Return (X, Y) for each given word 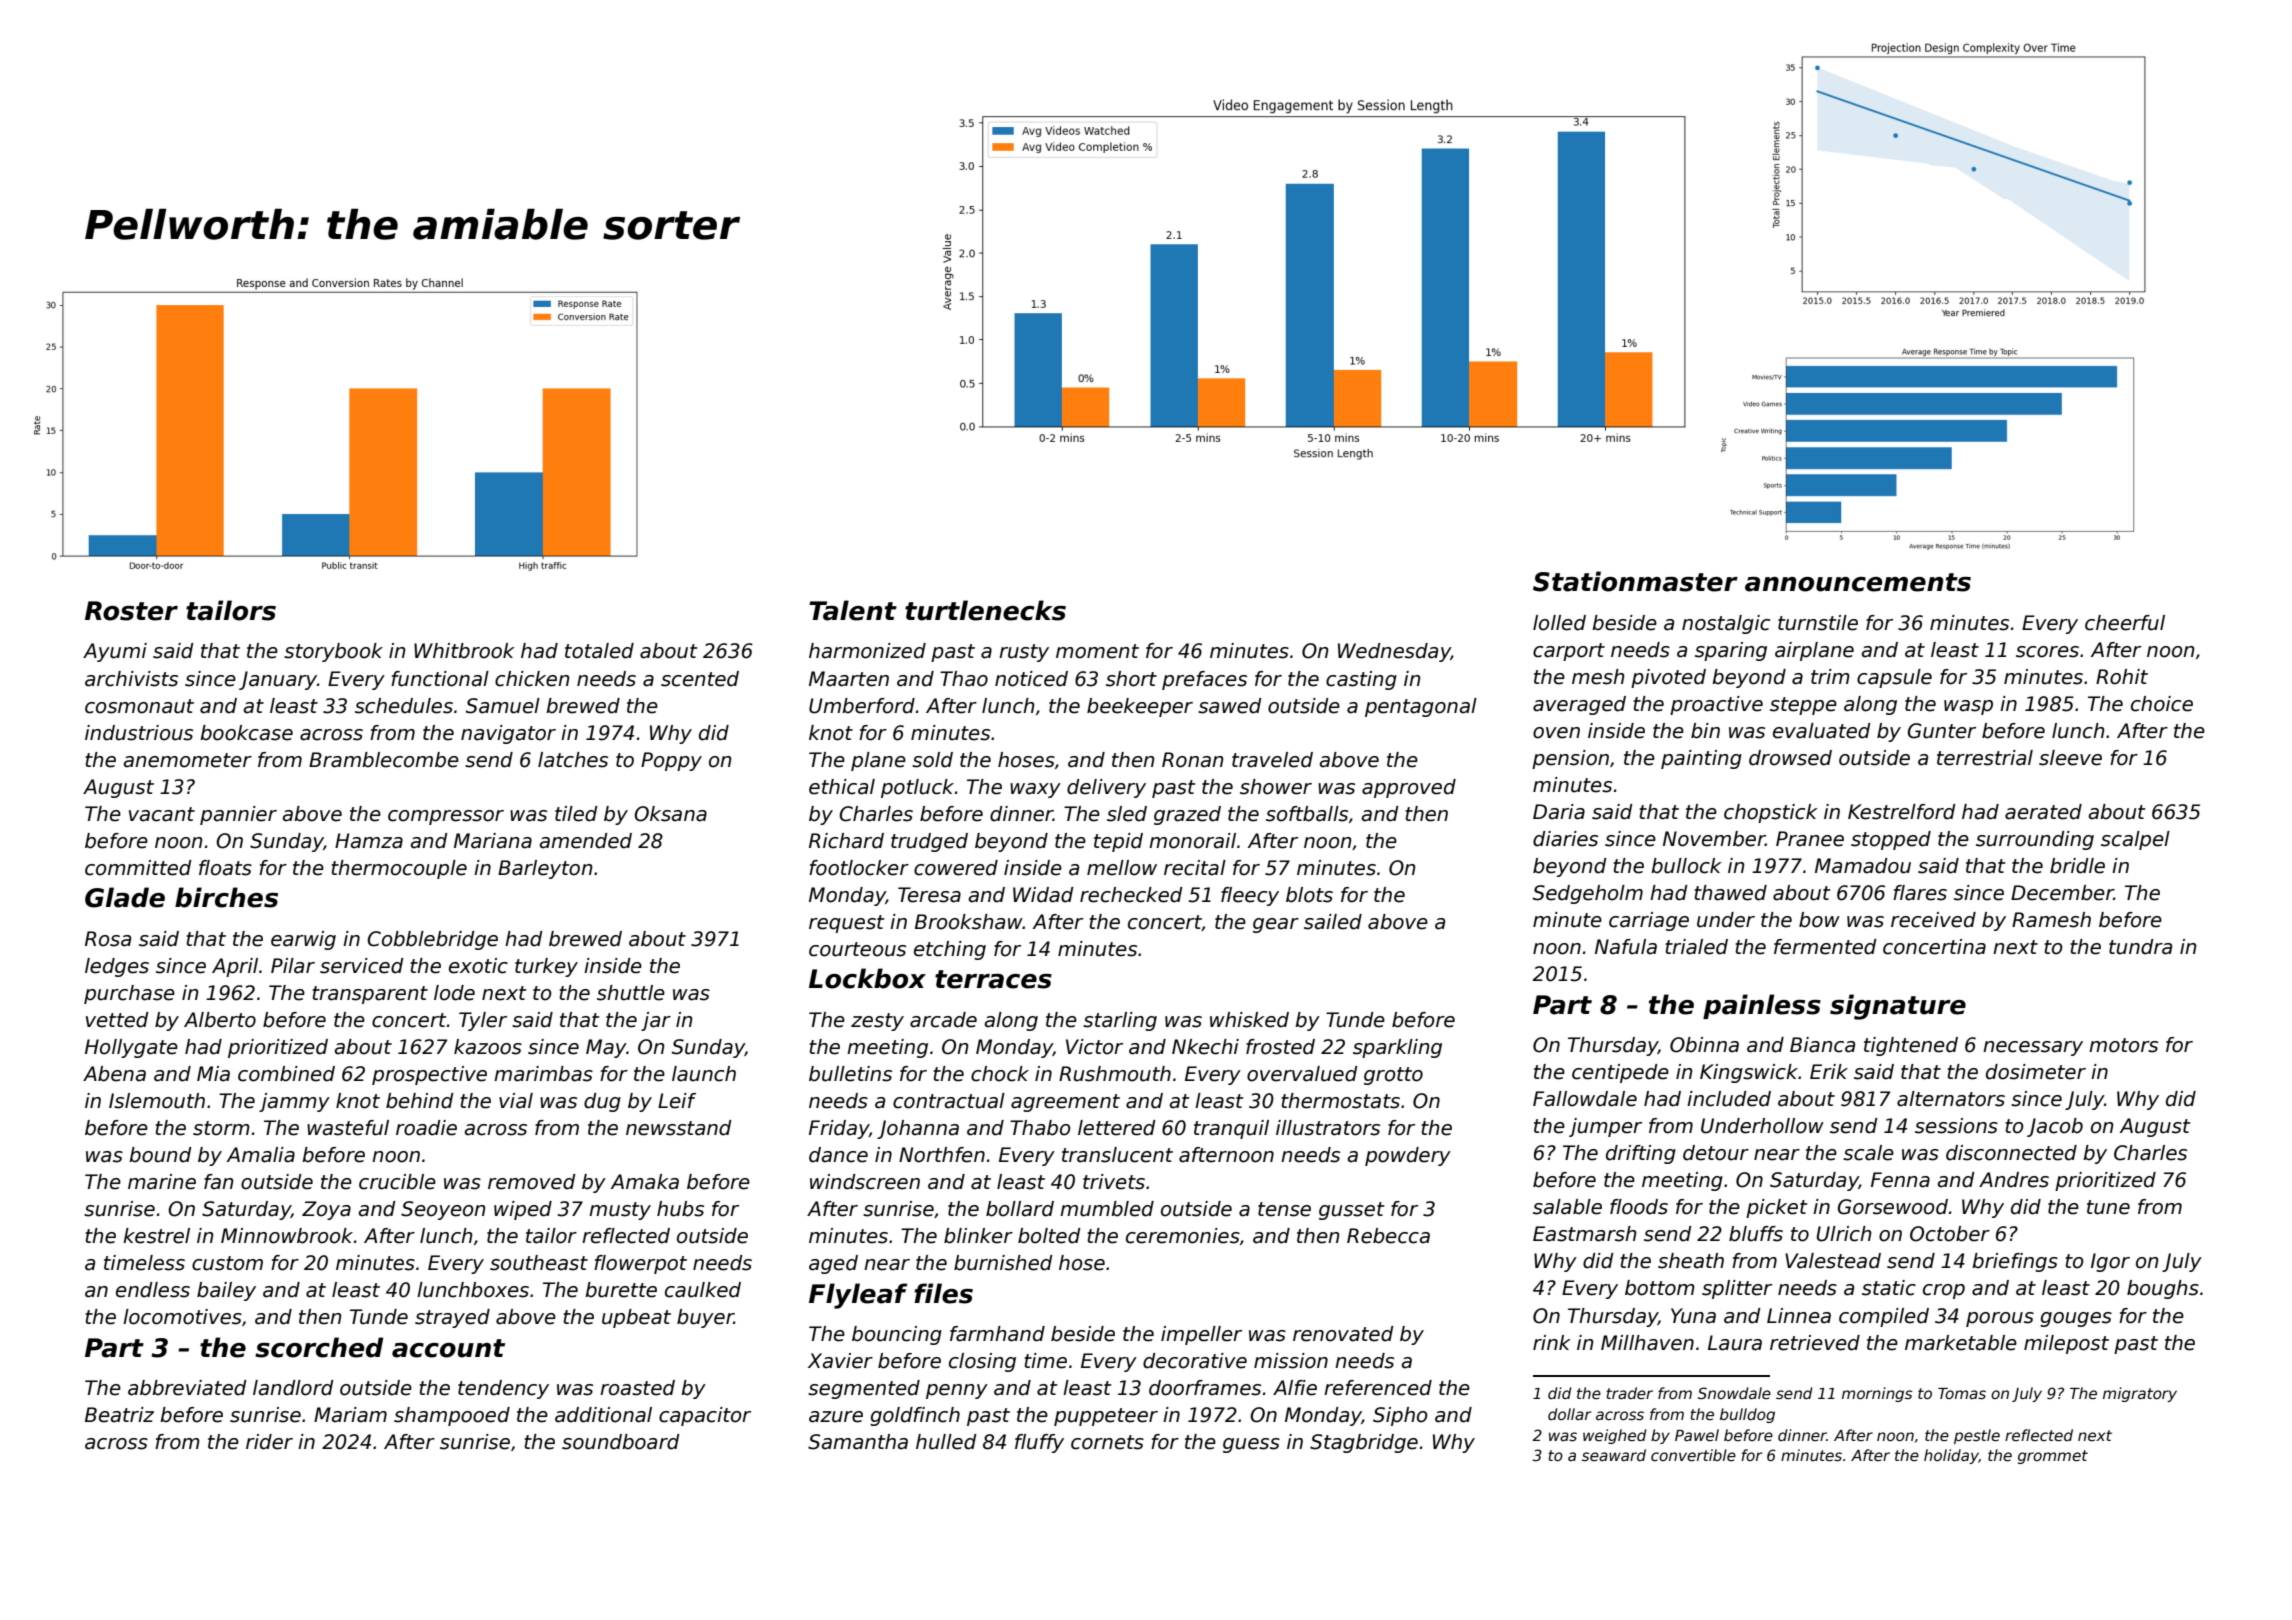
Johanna (918, 1129)
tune (2108, 1207)
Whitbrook (464, 651)
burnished (1003, 1263)
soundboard (621, 1442)
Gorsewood (1893, 1207)
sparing (1731, 651)
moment (1097, 651)
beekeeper (1140, 707)
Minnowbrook (287, 1236)
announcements (1858, 582)
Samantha (858, 1442)
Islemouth (157, 1101)
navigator (508, 734)
